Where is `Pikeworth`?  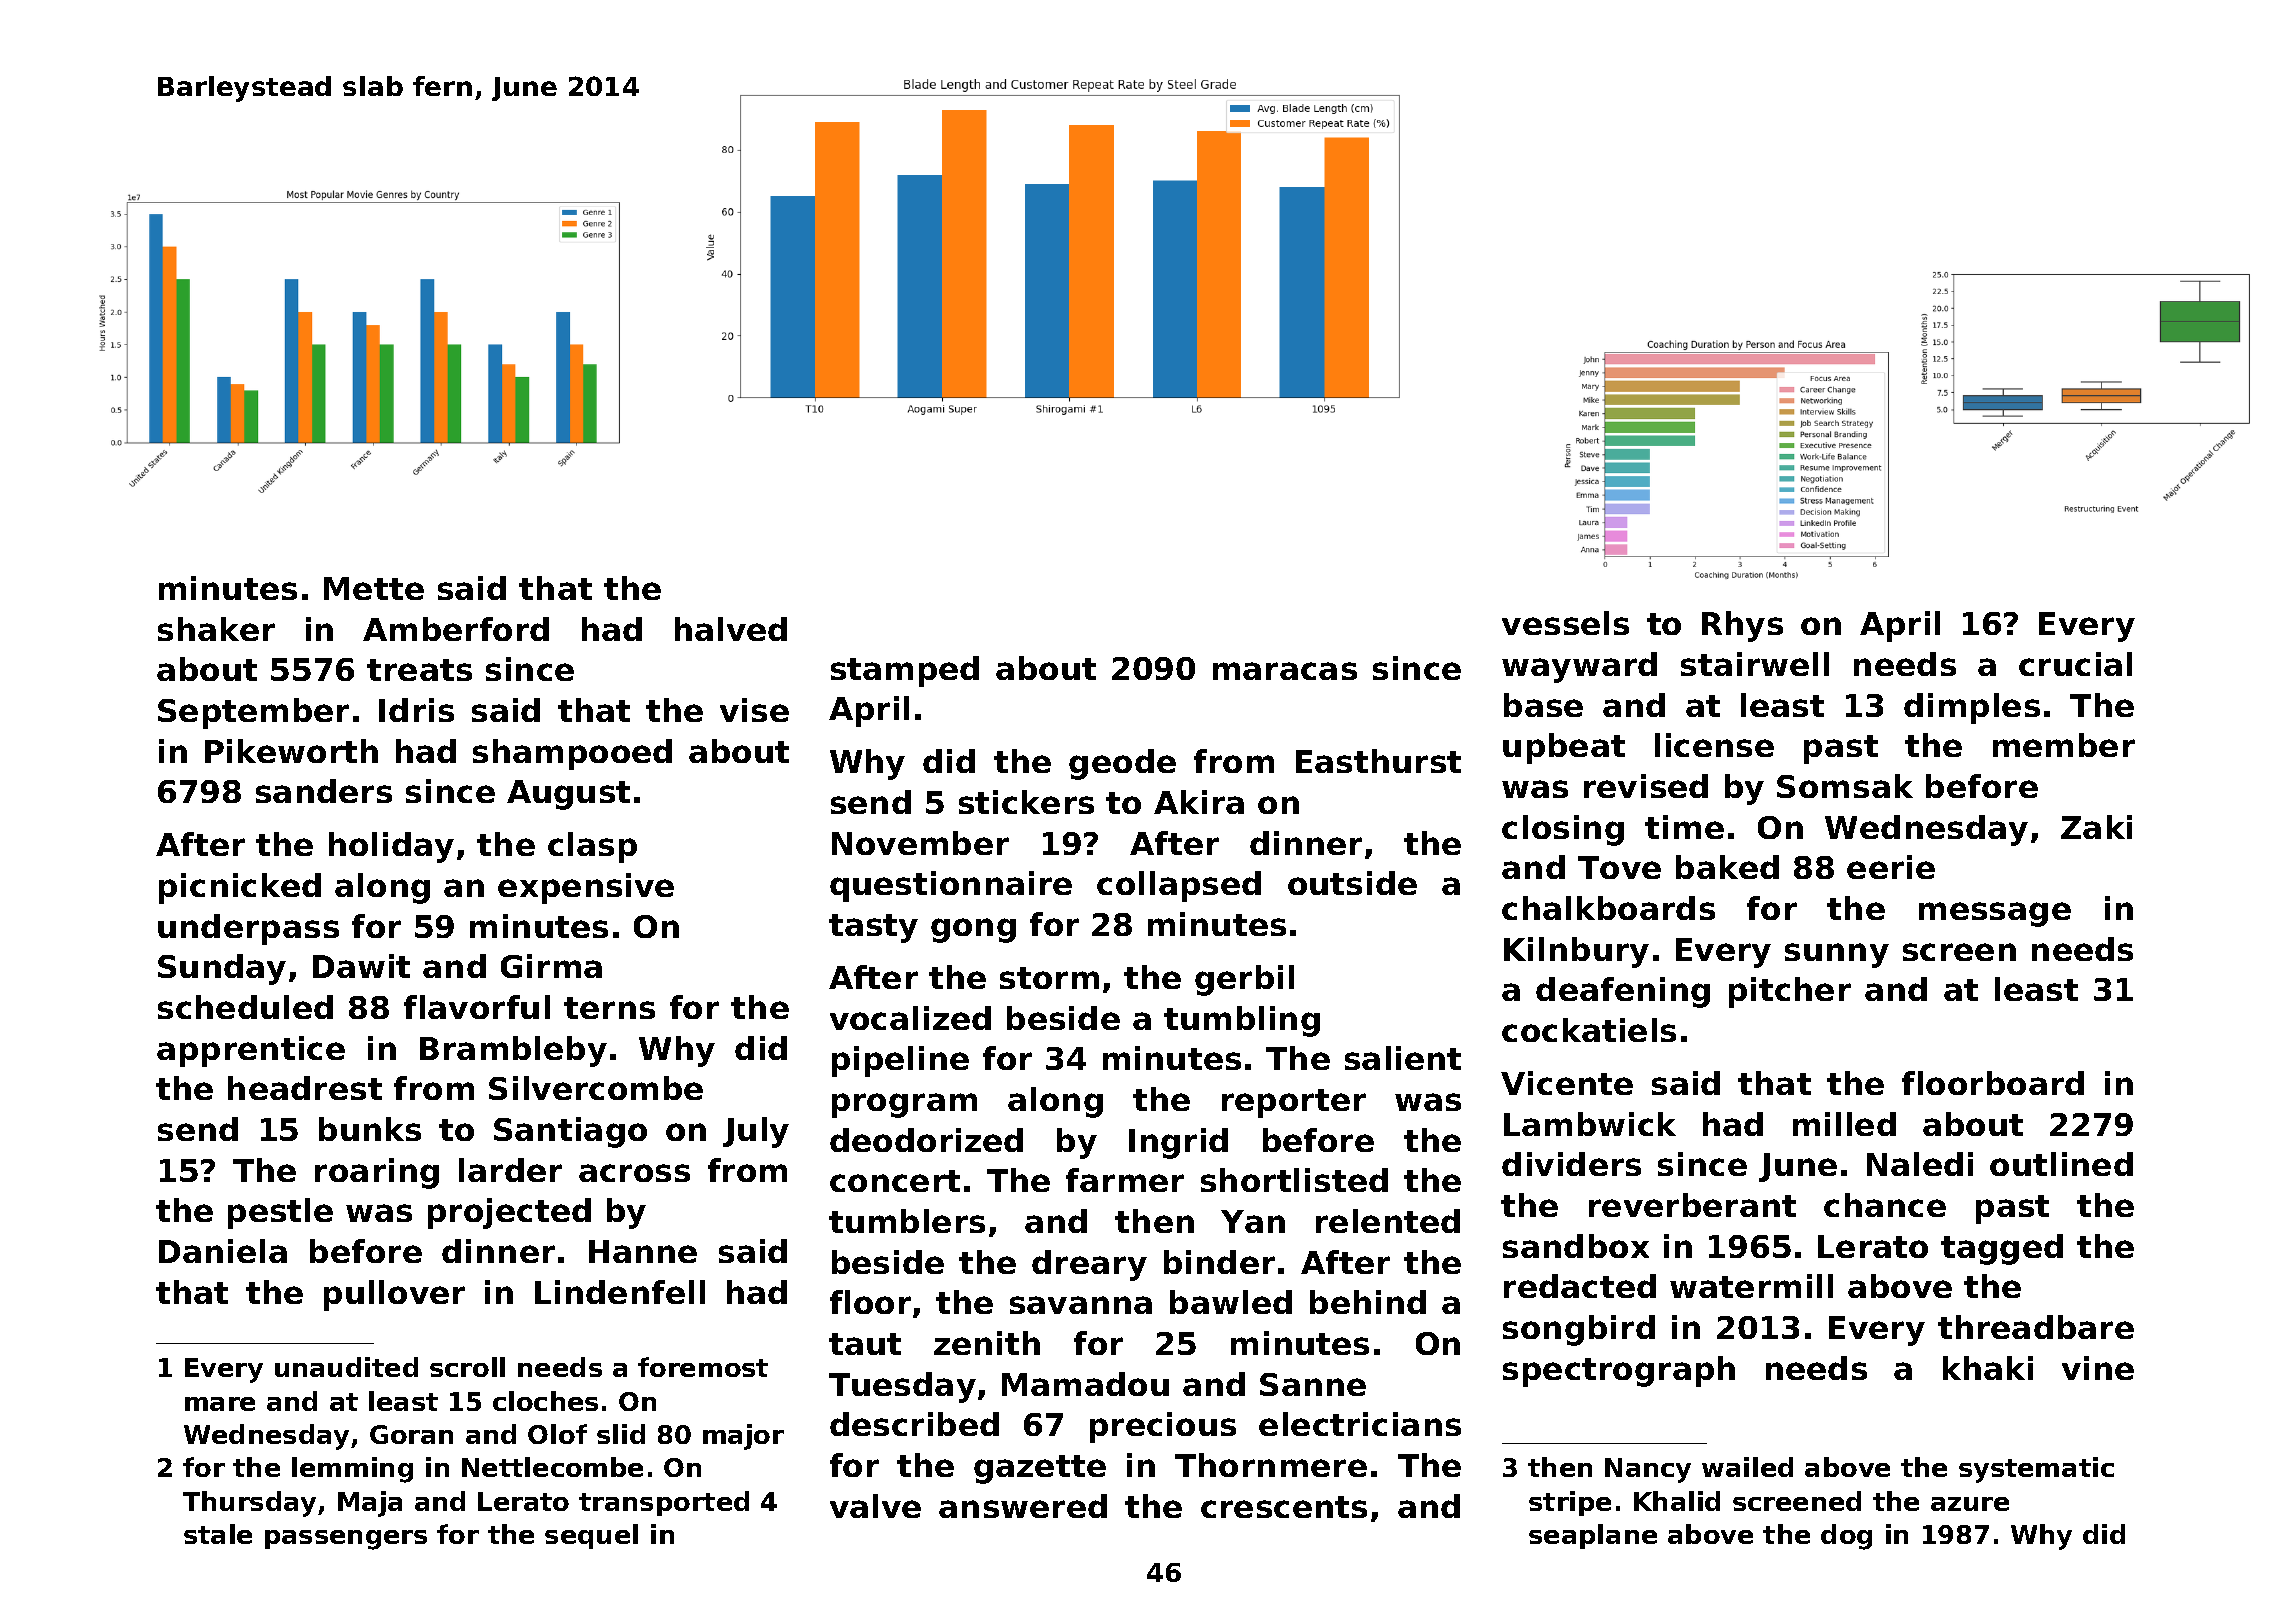
Pikeworth is located at coordinates (291, 751).
